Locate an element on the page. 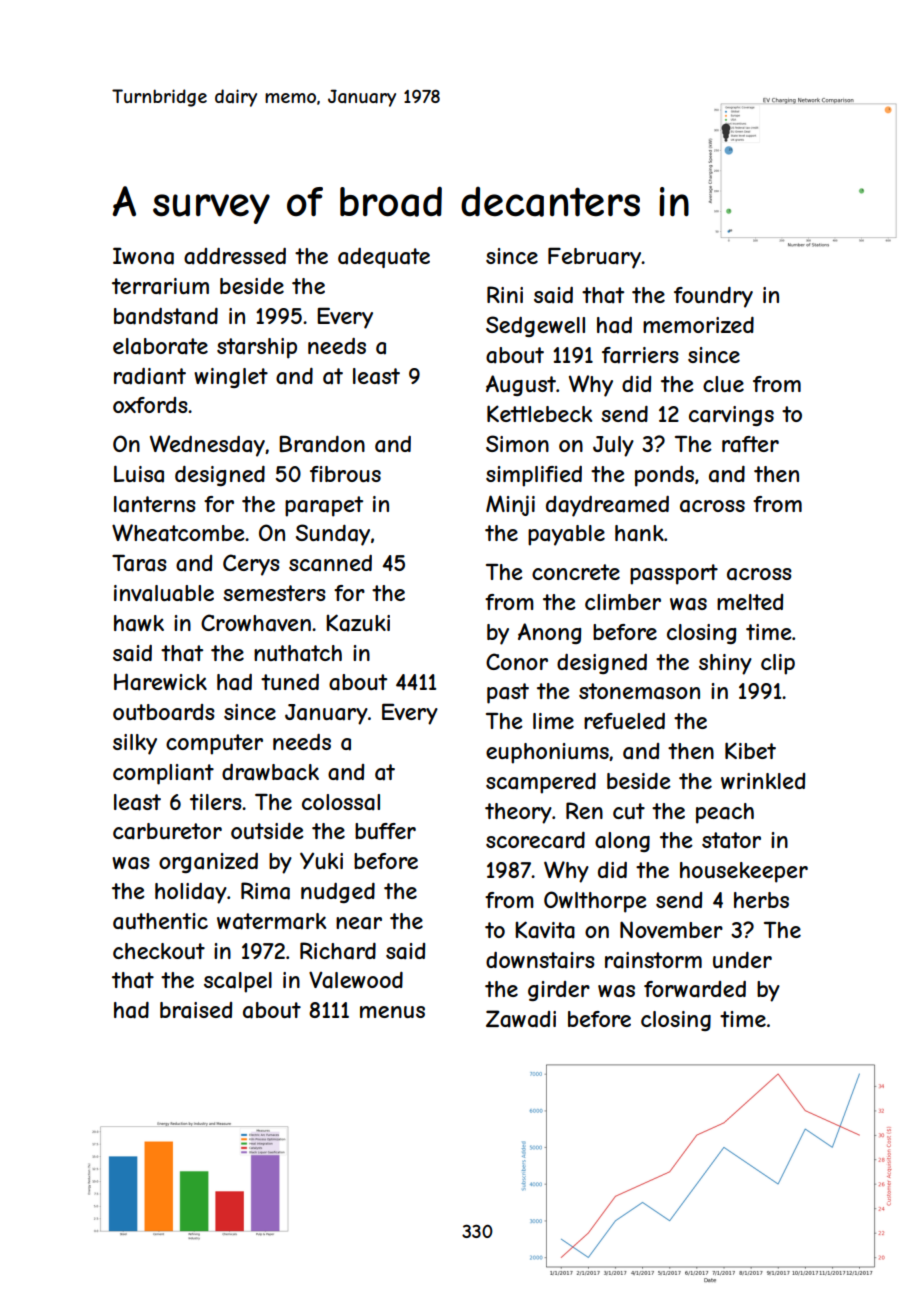 This image has width=924, height=1311. Rini is located at coordinates (505, 294).
